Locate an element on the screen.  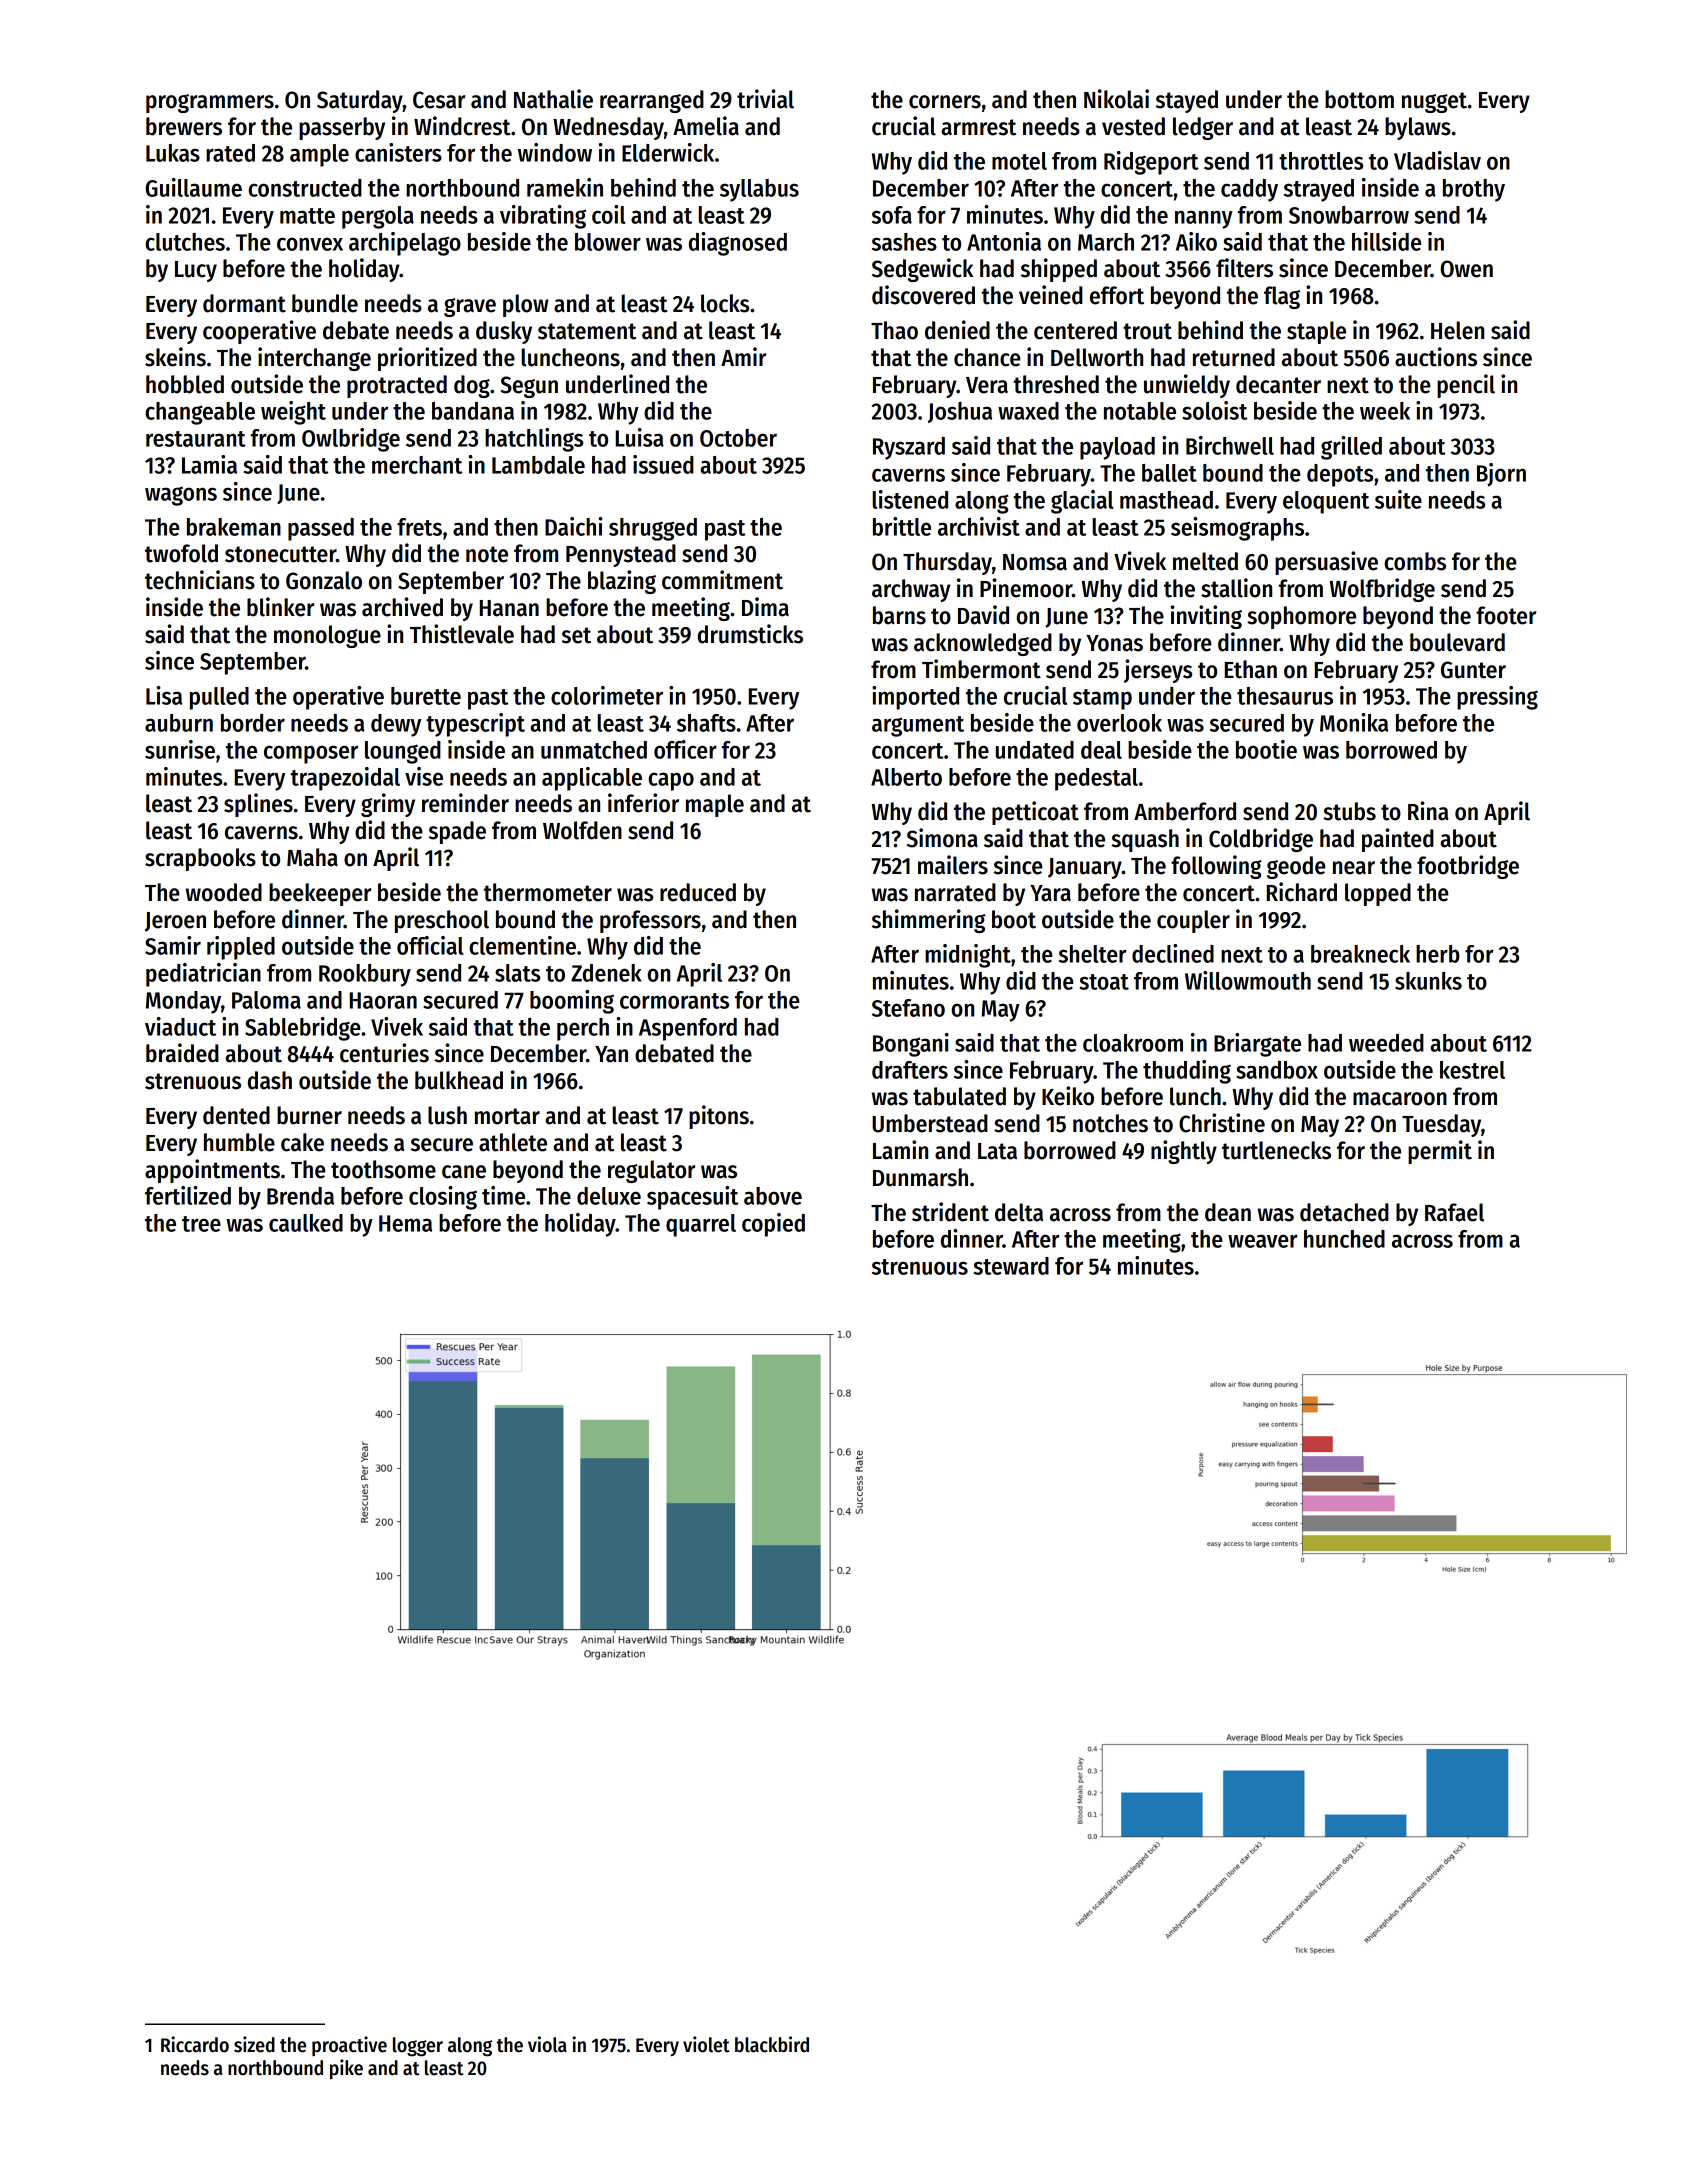
violet is located at coordinates (706, 2044).
